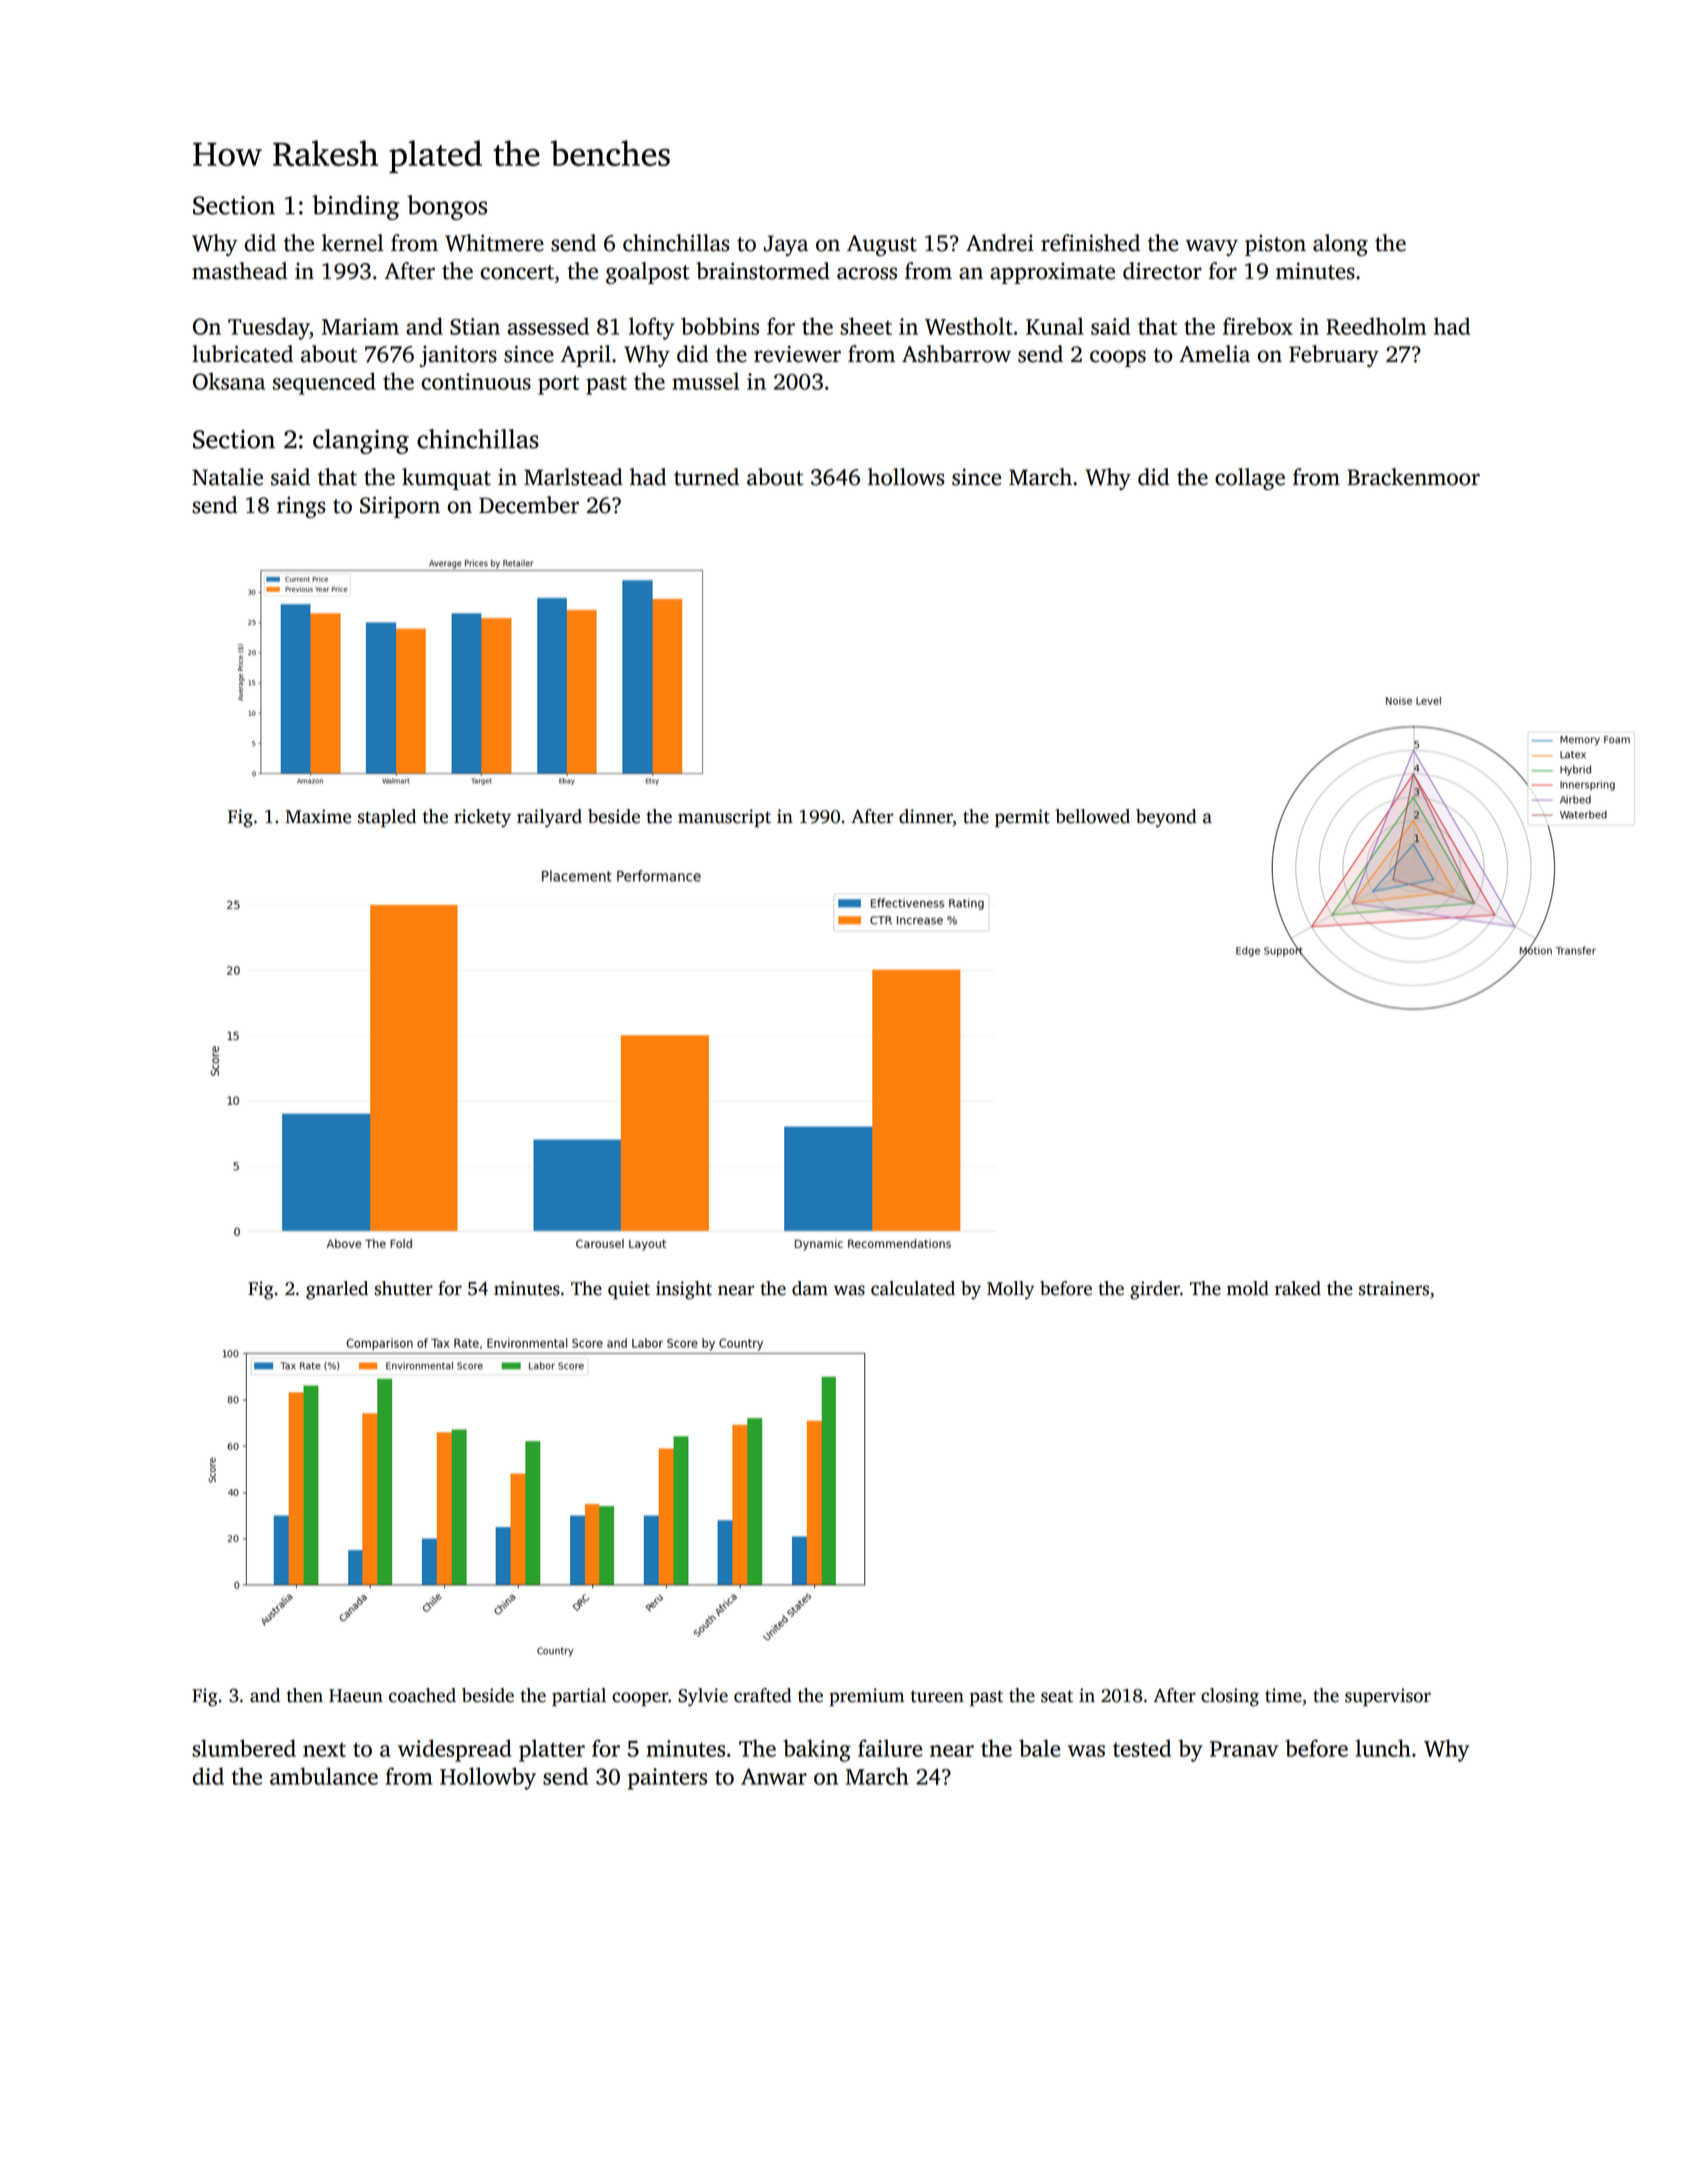 Image resolution: width=1683 pixels, height=2178 pixels. Describe the element at coordinates (724, 818) in the image. I see `manuscript` at that location.
